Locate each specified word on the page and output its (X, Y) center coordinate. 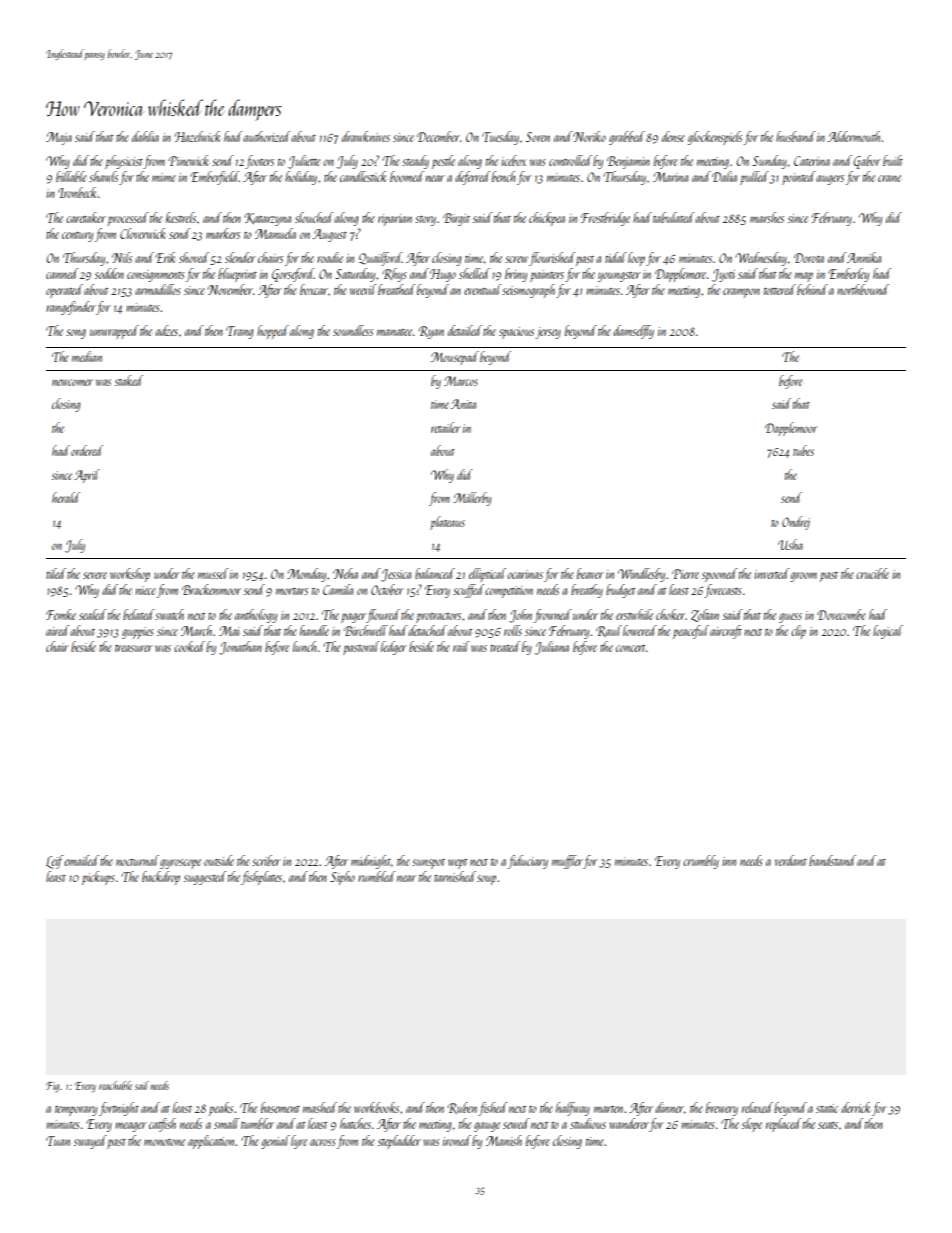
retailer (445, 427)
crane (889, 178)
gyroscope (180, 864)
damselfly (633, 332)
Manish (504, 1140)
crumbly (701, 862)
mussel (213, 573)
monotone (164, 1142)
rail (461, 646)
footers (259, 162)
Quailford (380, 259)
